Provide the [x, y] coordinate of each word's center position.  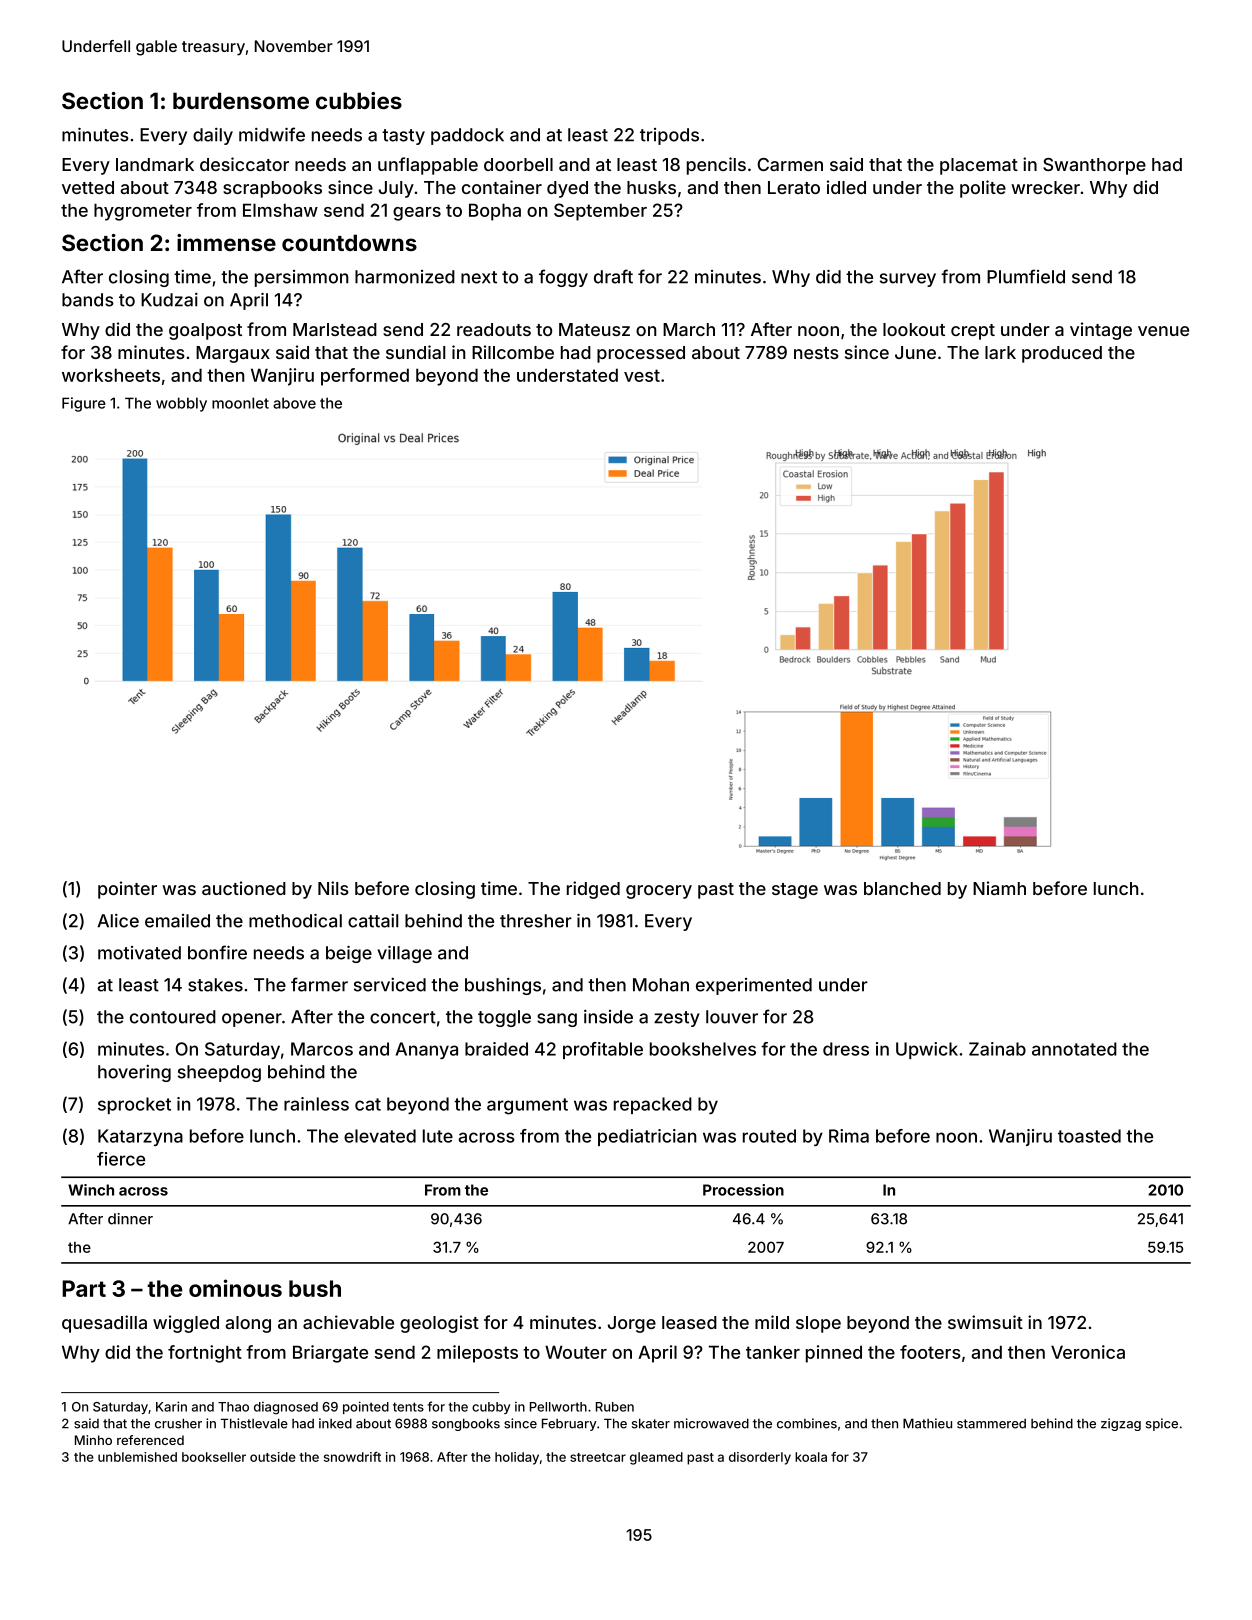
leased [689, 1322]
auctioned [244, 888]
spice [1162, 1424]
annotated [1074, 1049]
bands [88, 300]
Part [84, 1288]
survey [908, 280]
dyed [567, 189]
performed [365, 377]
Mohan [661, 985]
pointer [127, 890]
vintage [1101, 331]
